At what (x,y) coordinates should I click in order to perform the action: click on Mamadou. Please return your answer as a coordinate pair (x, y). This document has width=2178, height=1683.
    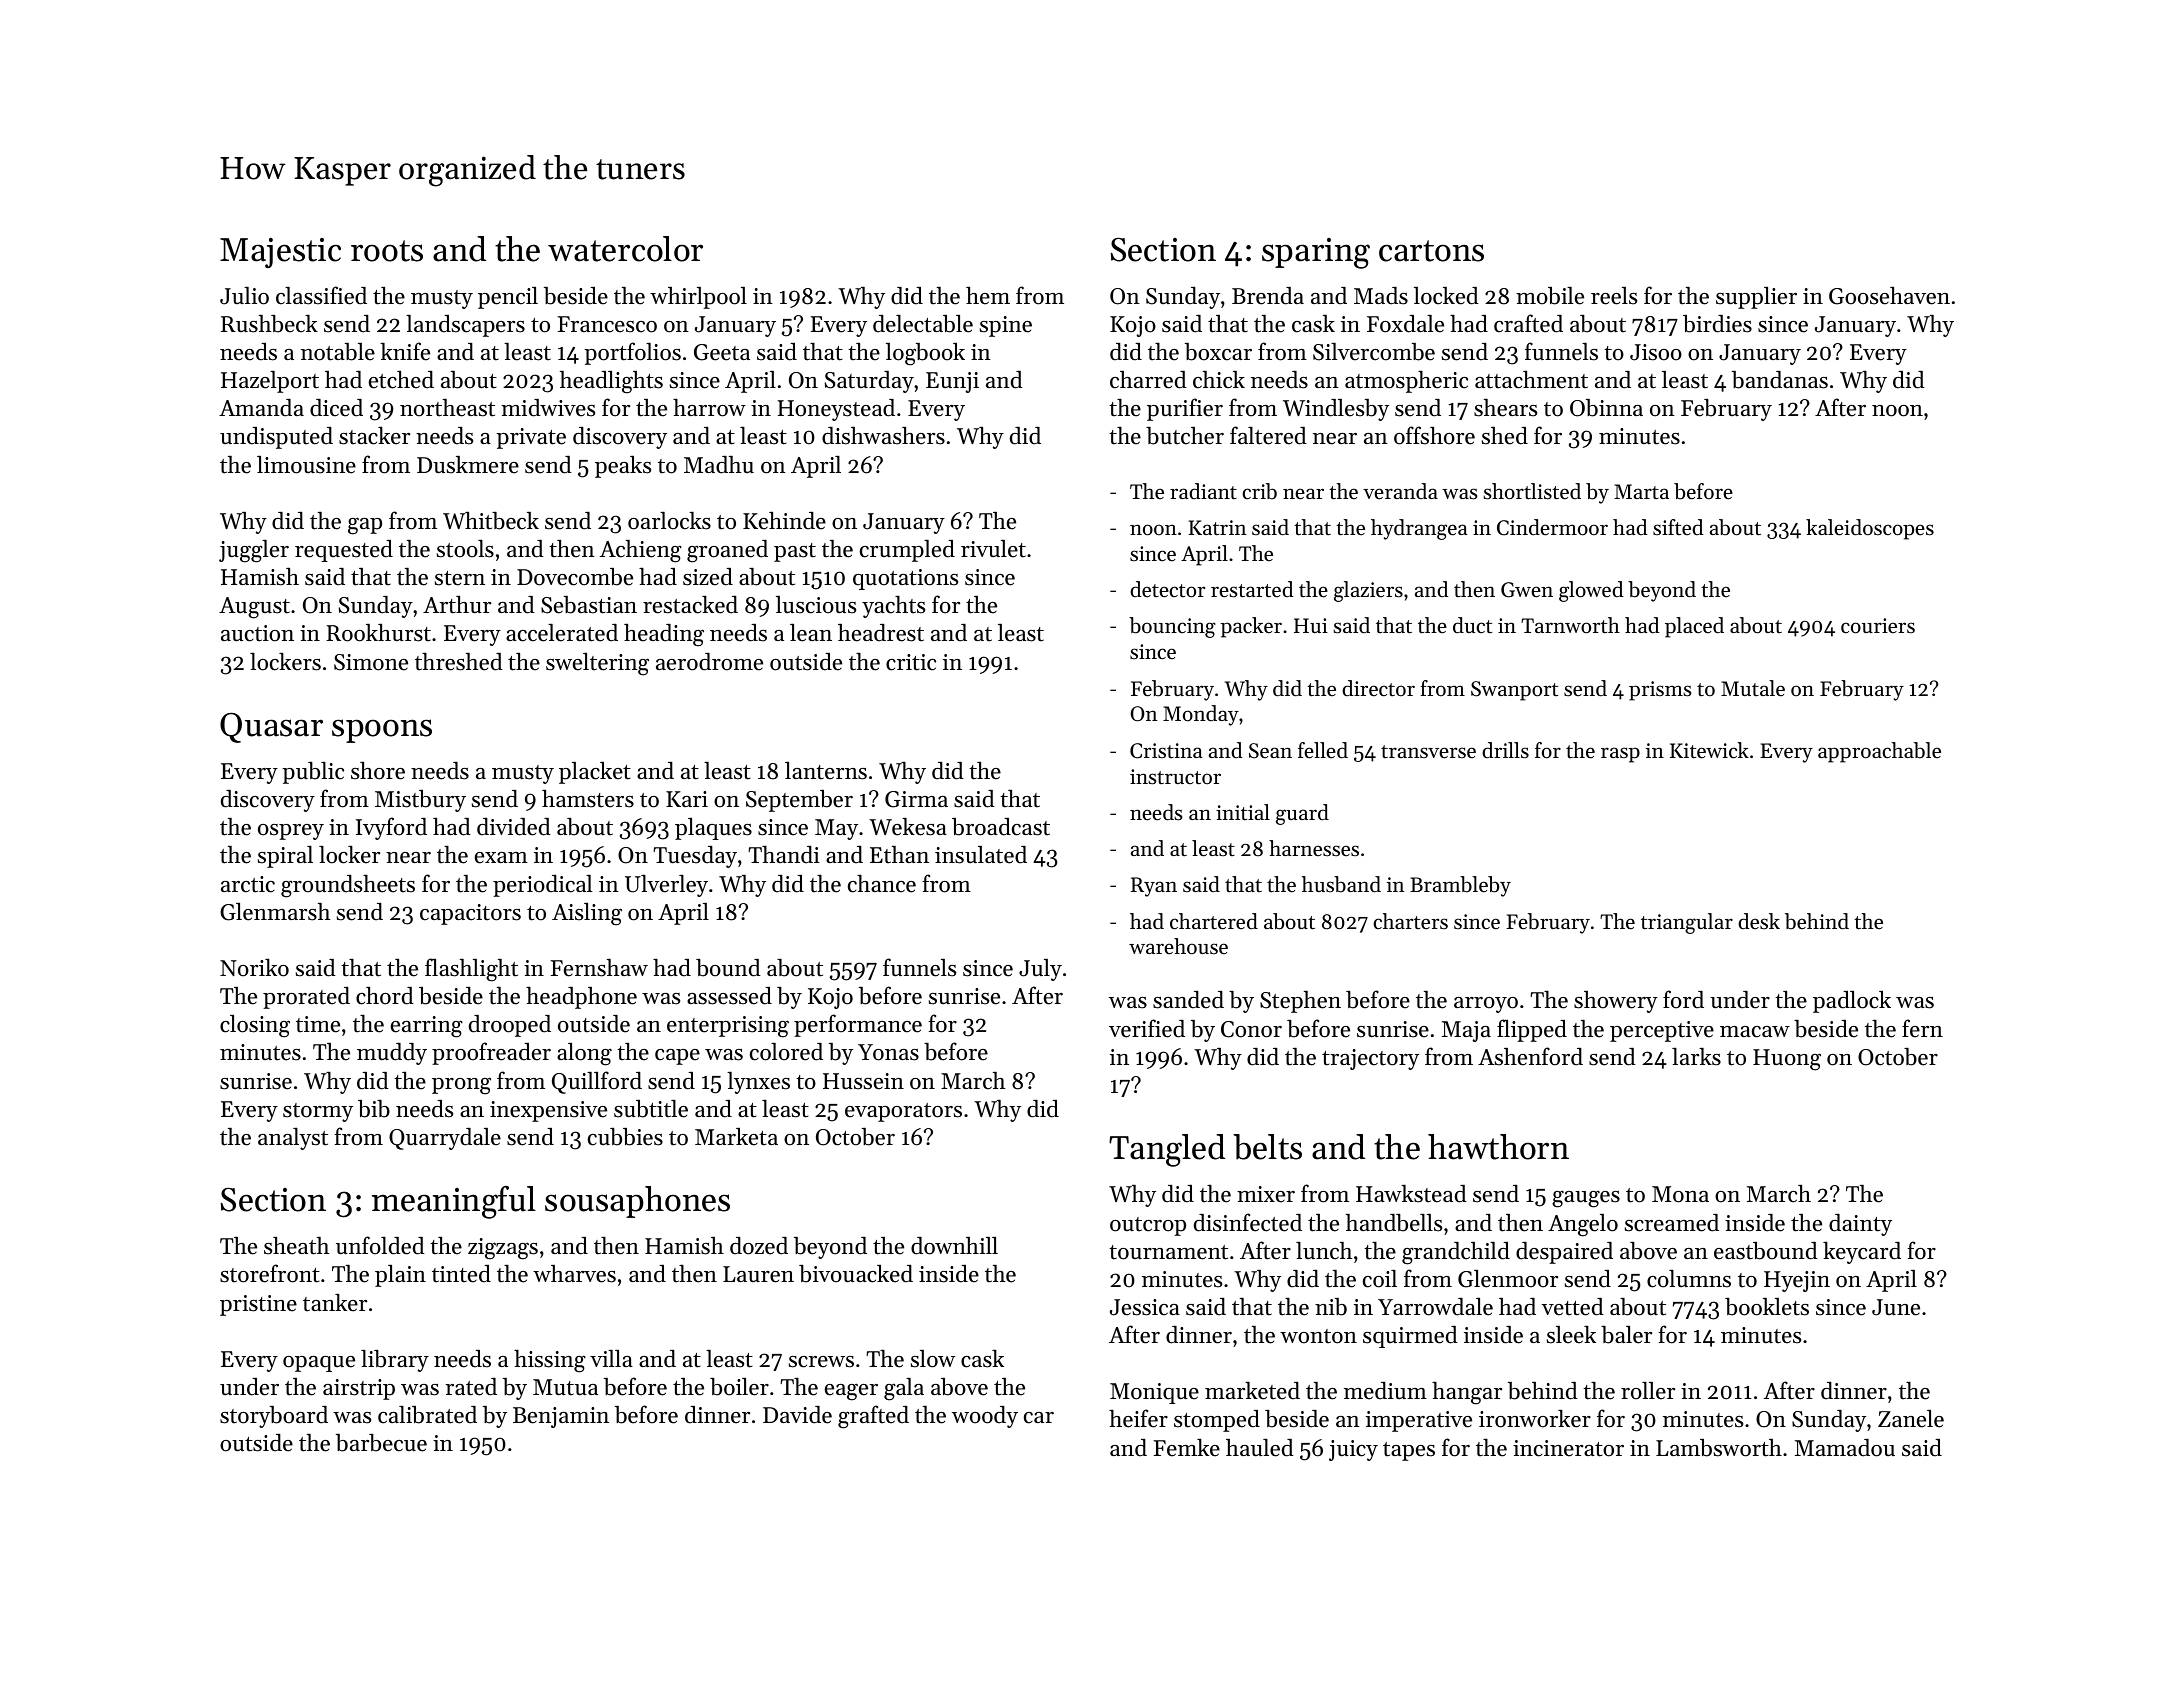
    Looking at the image, I should click on (1845, 1448).
